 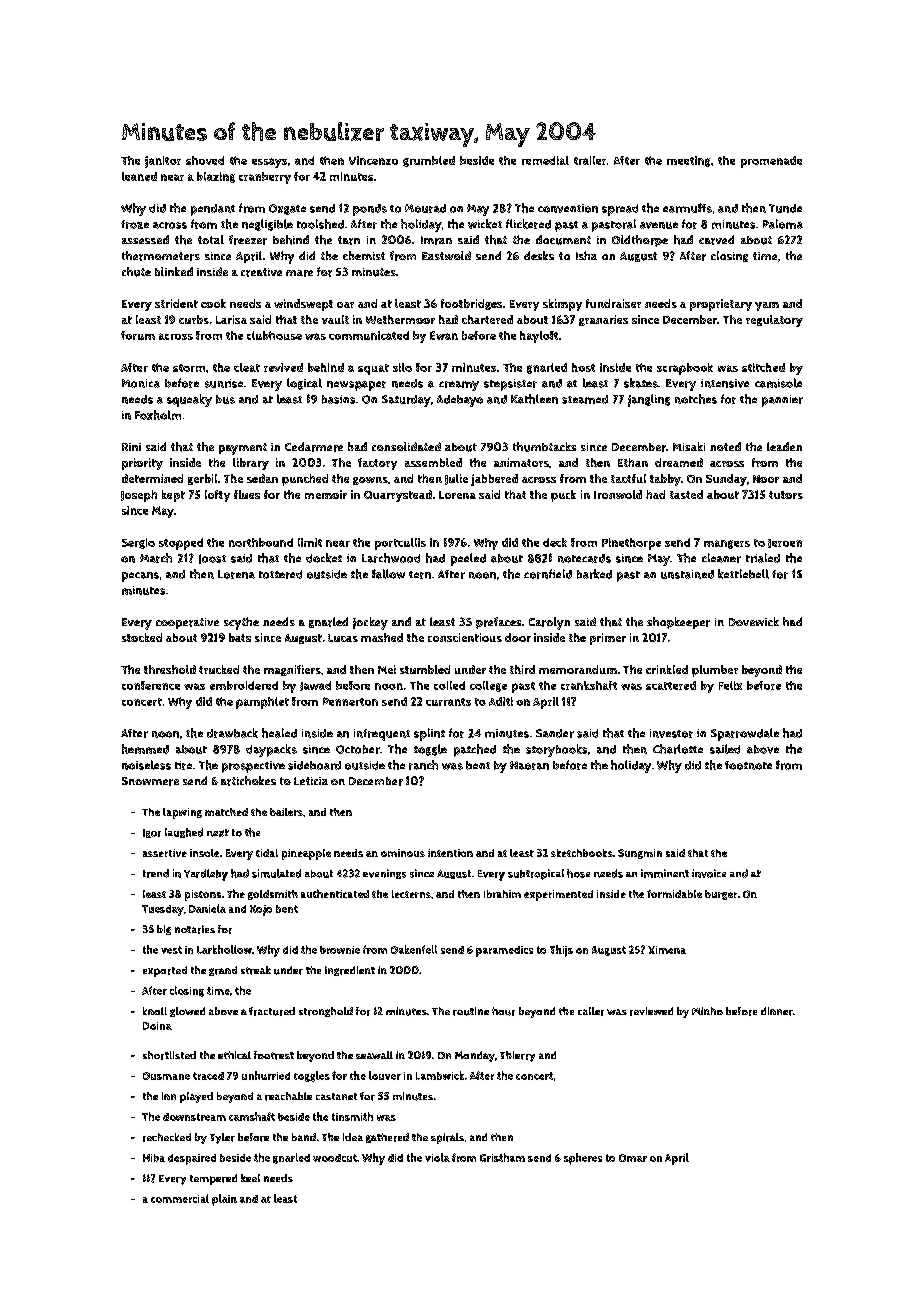 What do you see at coordinates (502, 1157) in the screenshot?
I see `Gristham` at bounding box center [502, 1157].
